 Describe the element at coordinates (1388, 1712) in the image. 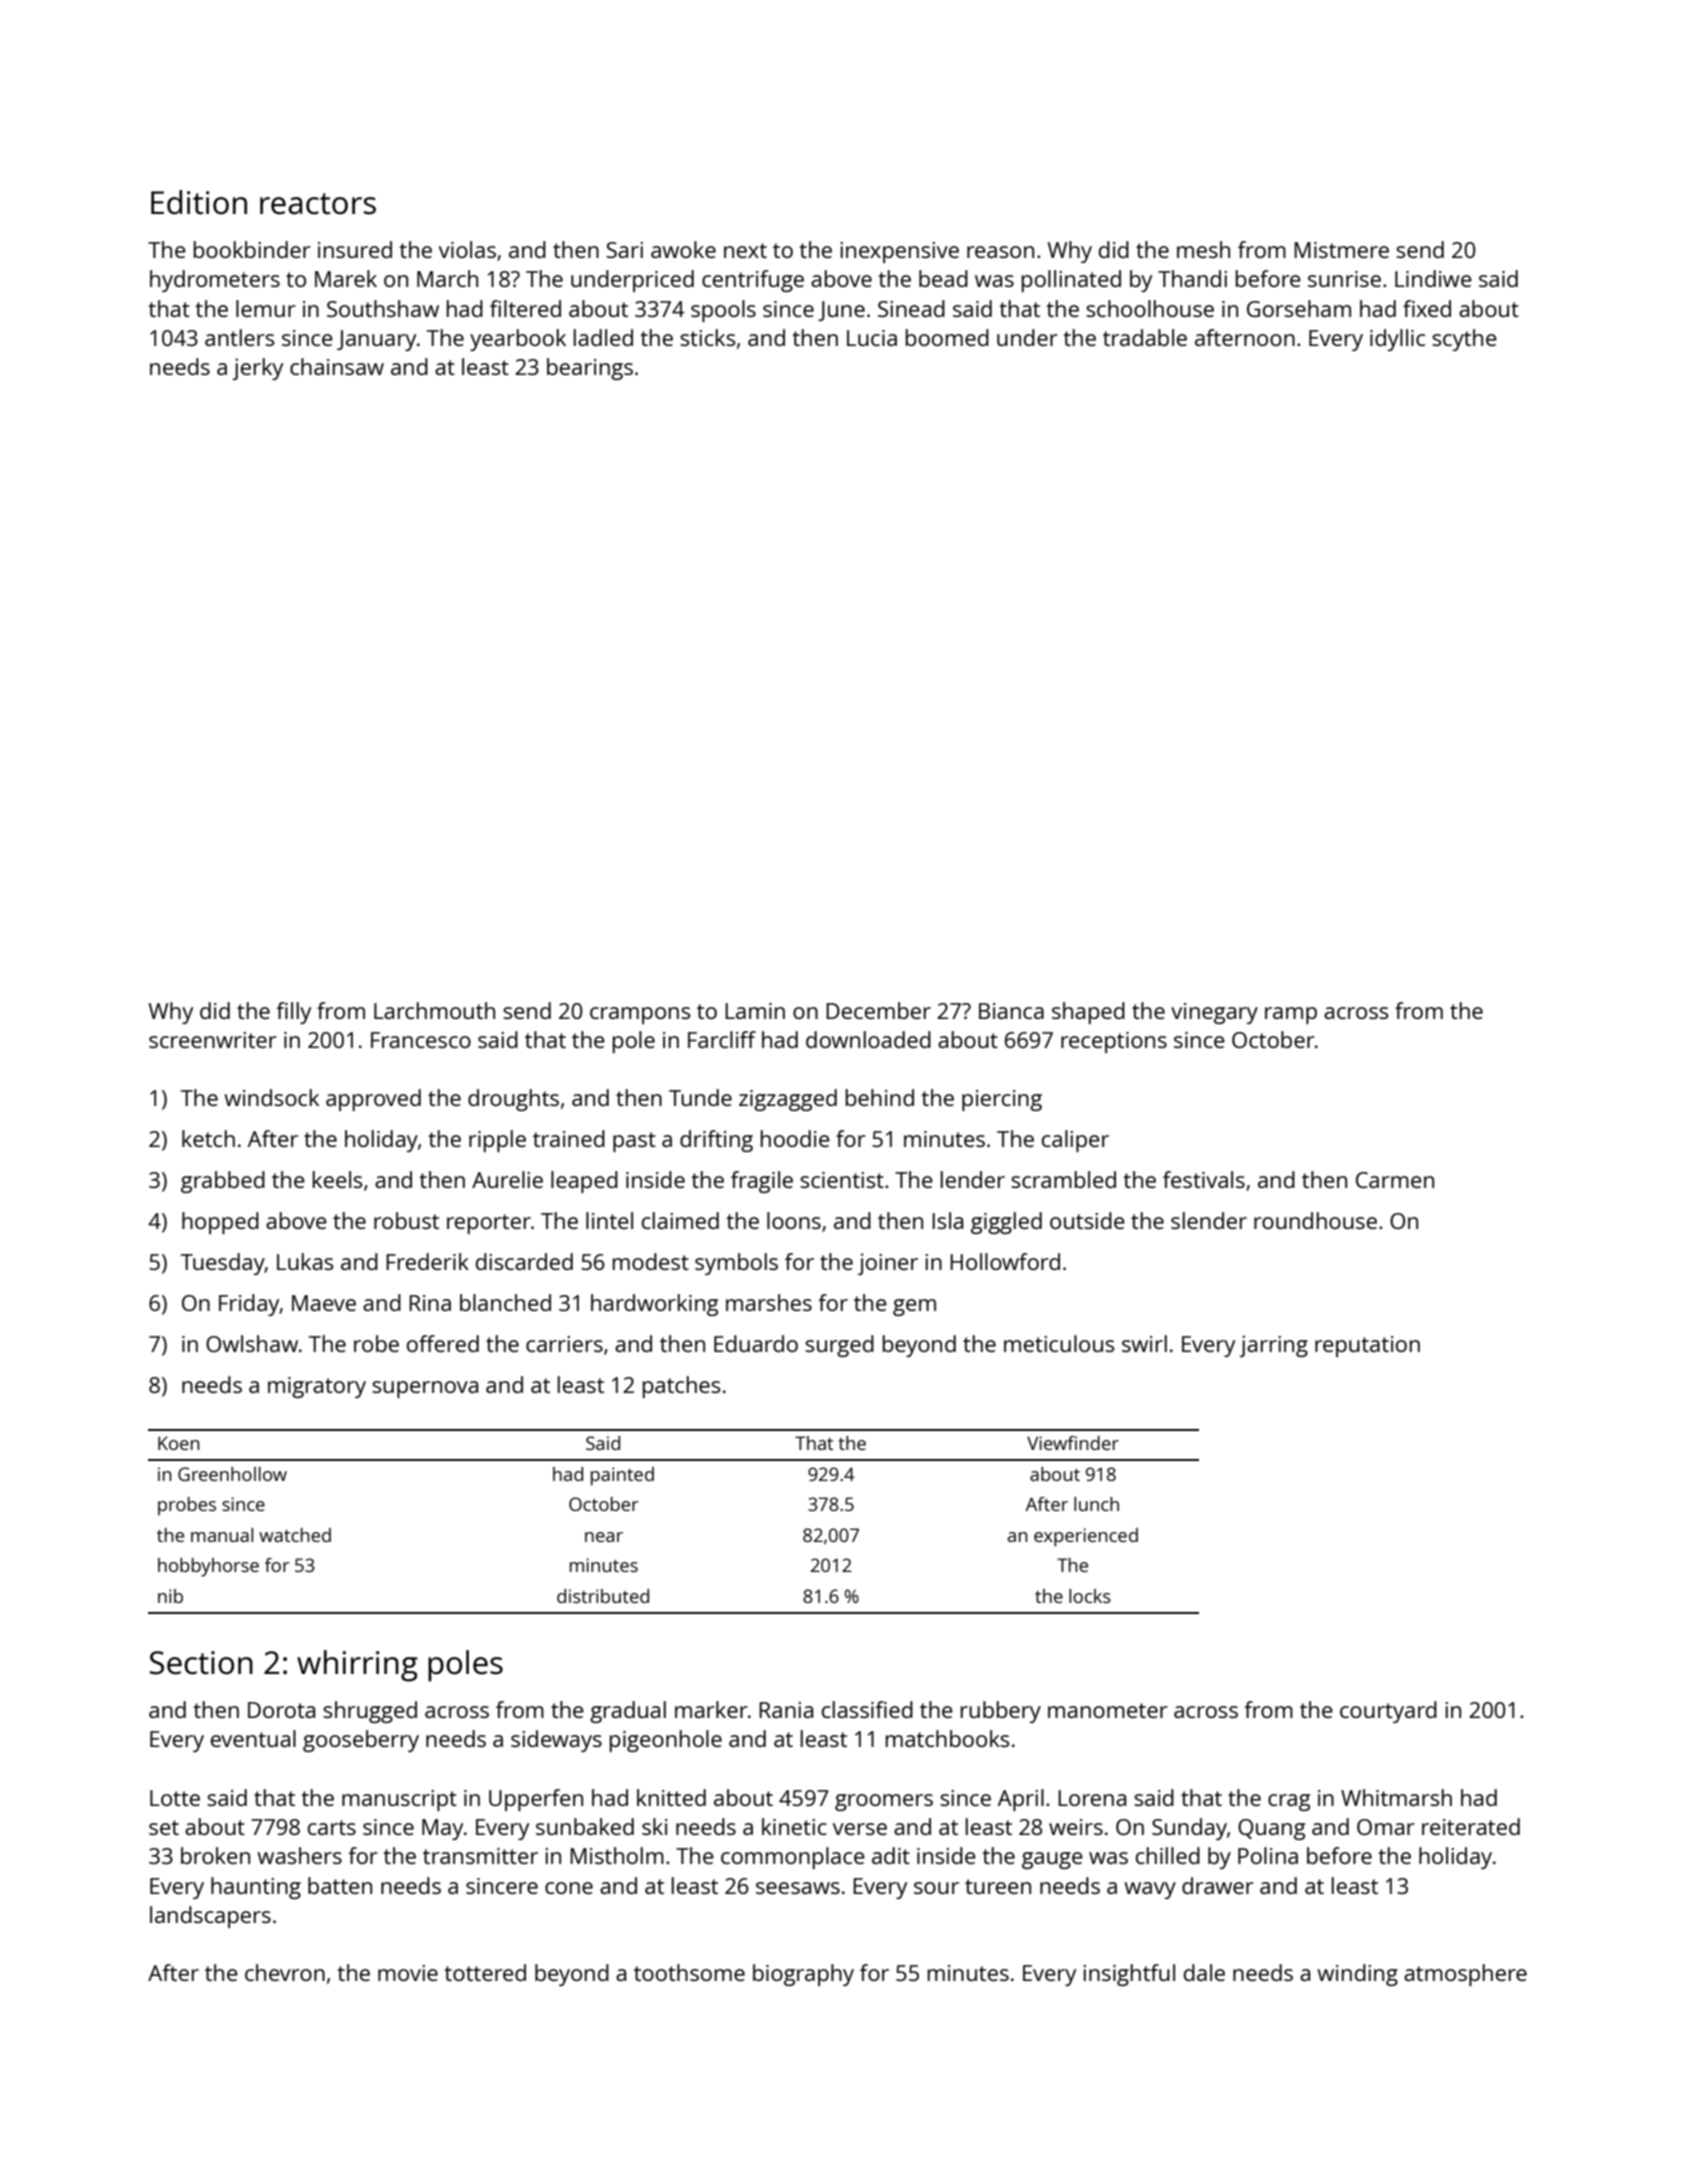

I see `courtyard` at that location.
